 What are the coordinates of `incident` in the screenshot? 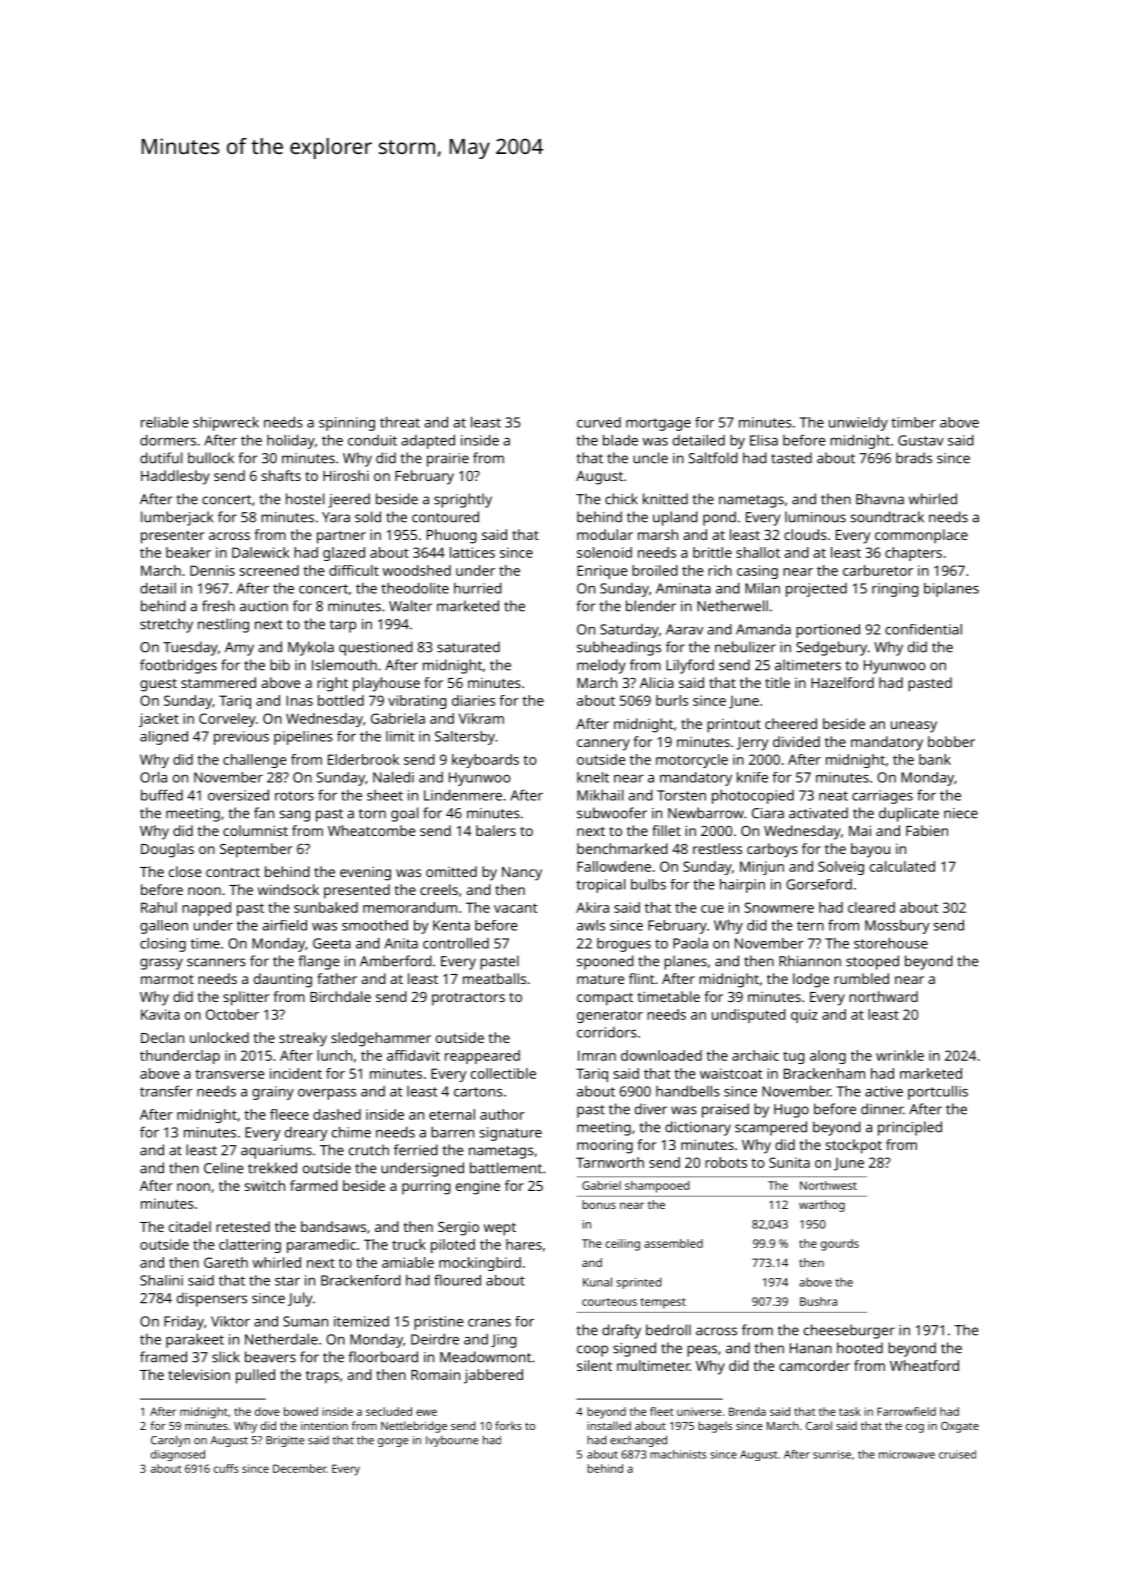 It's located at (296, 1073).
